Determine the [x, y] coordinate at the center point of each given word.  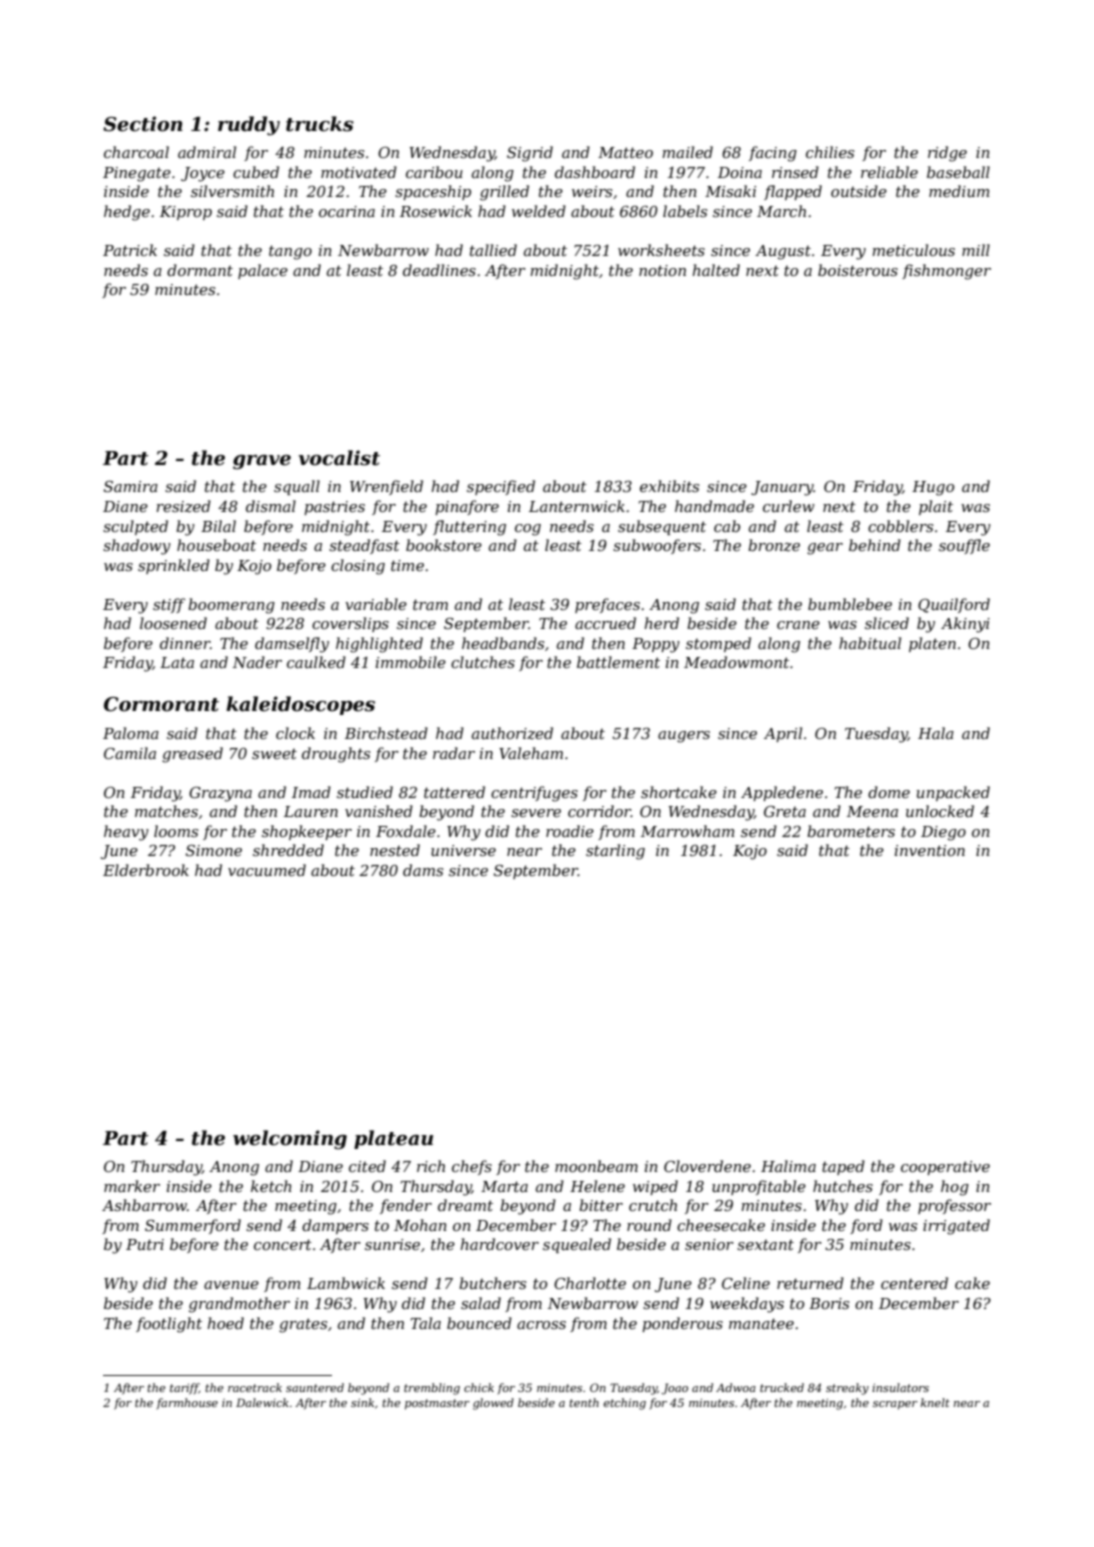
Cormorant [161, 704]
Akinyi [965, 625]
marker [132, 1186]
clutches [483, 662]
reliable [889, 172]
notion [662, 270]
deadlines [439, 270]
